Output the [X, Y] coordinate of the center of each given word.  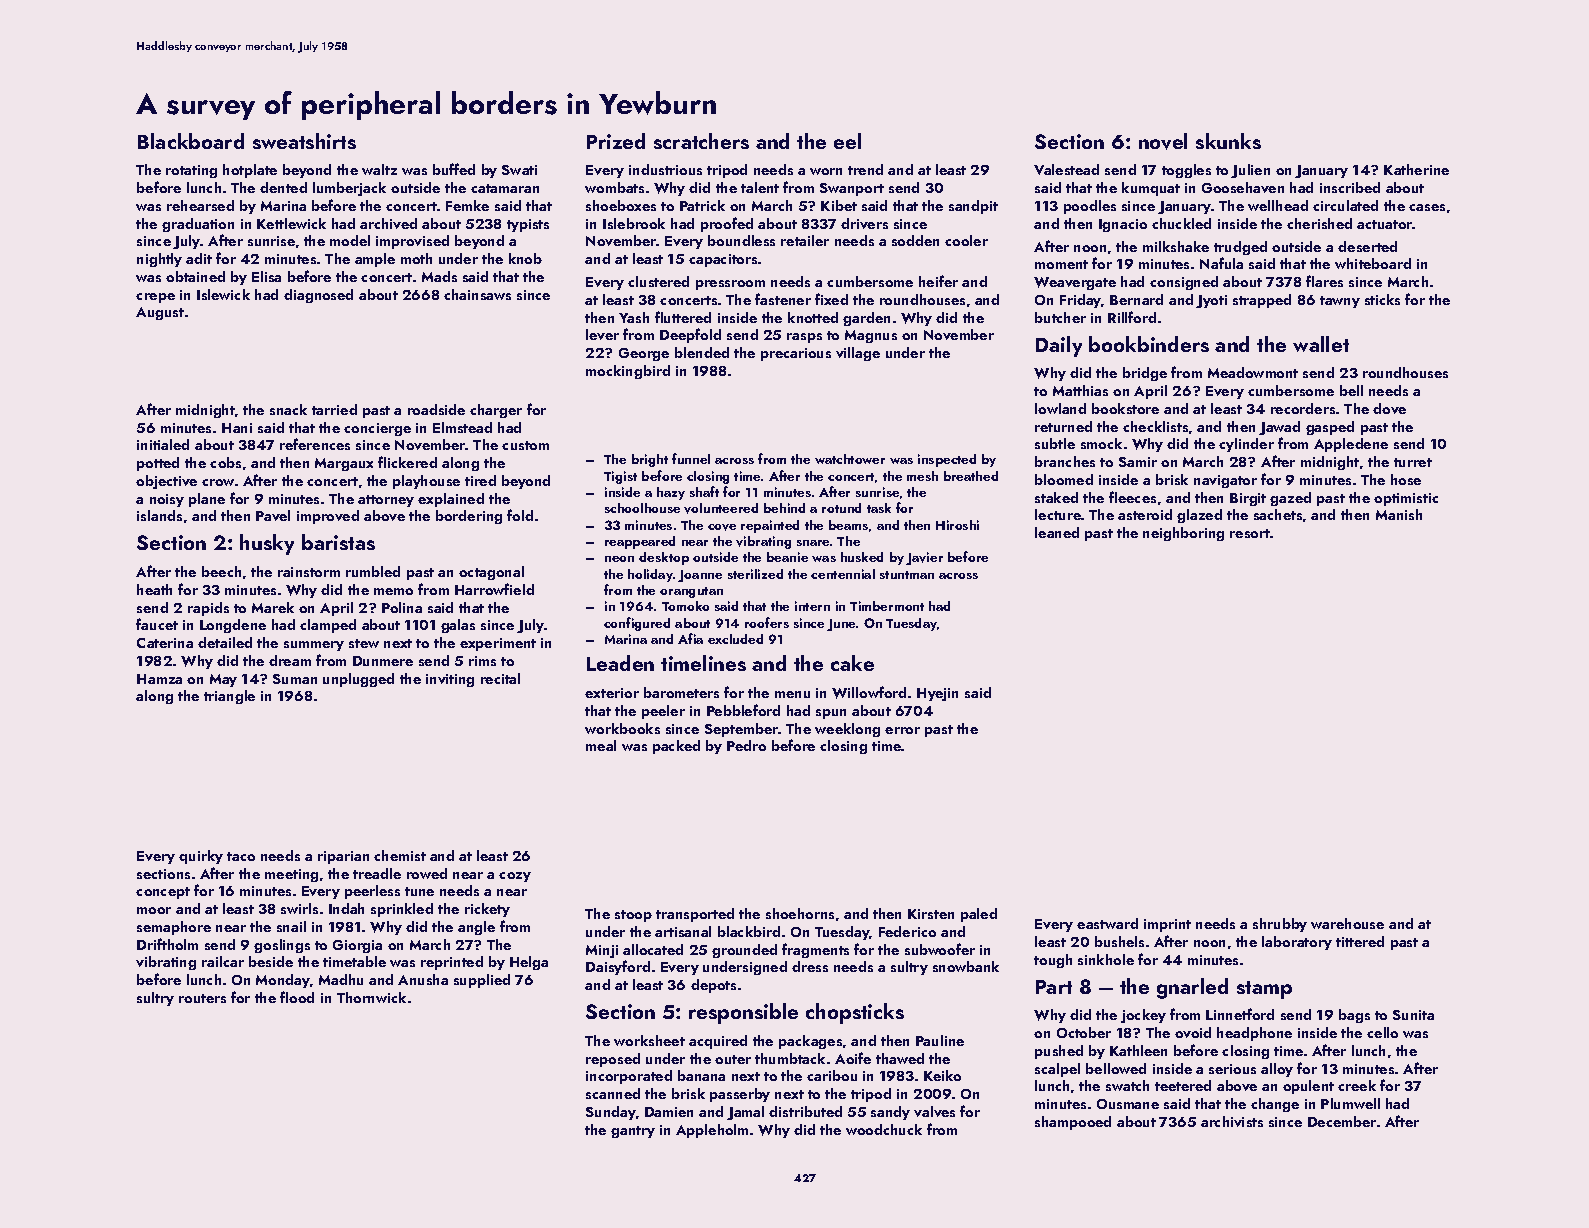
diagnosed [318, 296]
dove [1389, 408]
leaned [1057, 532]
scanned [613, 1093]
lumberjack [349, 189]
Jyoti [1211, 301]
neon [619, 559]
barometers [681, 692]
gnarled [1192, 988]
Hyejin [937, 694]
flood [297, 997]
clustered [658, 281]
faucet [157, 624]
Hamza [159, 679]
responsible [743, 1013]
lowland [1060, 408]
